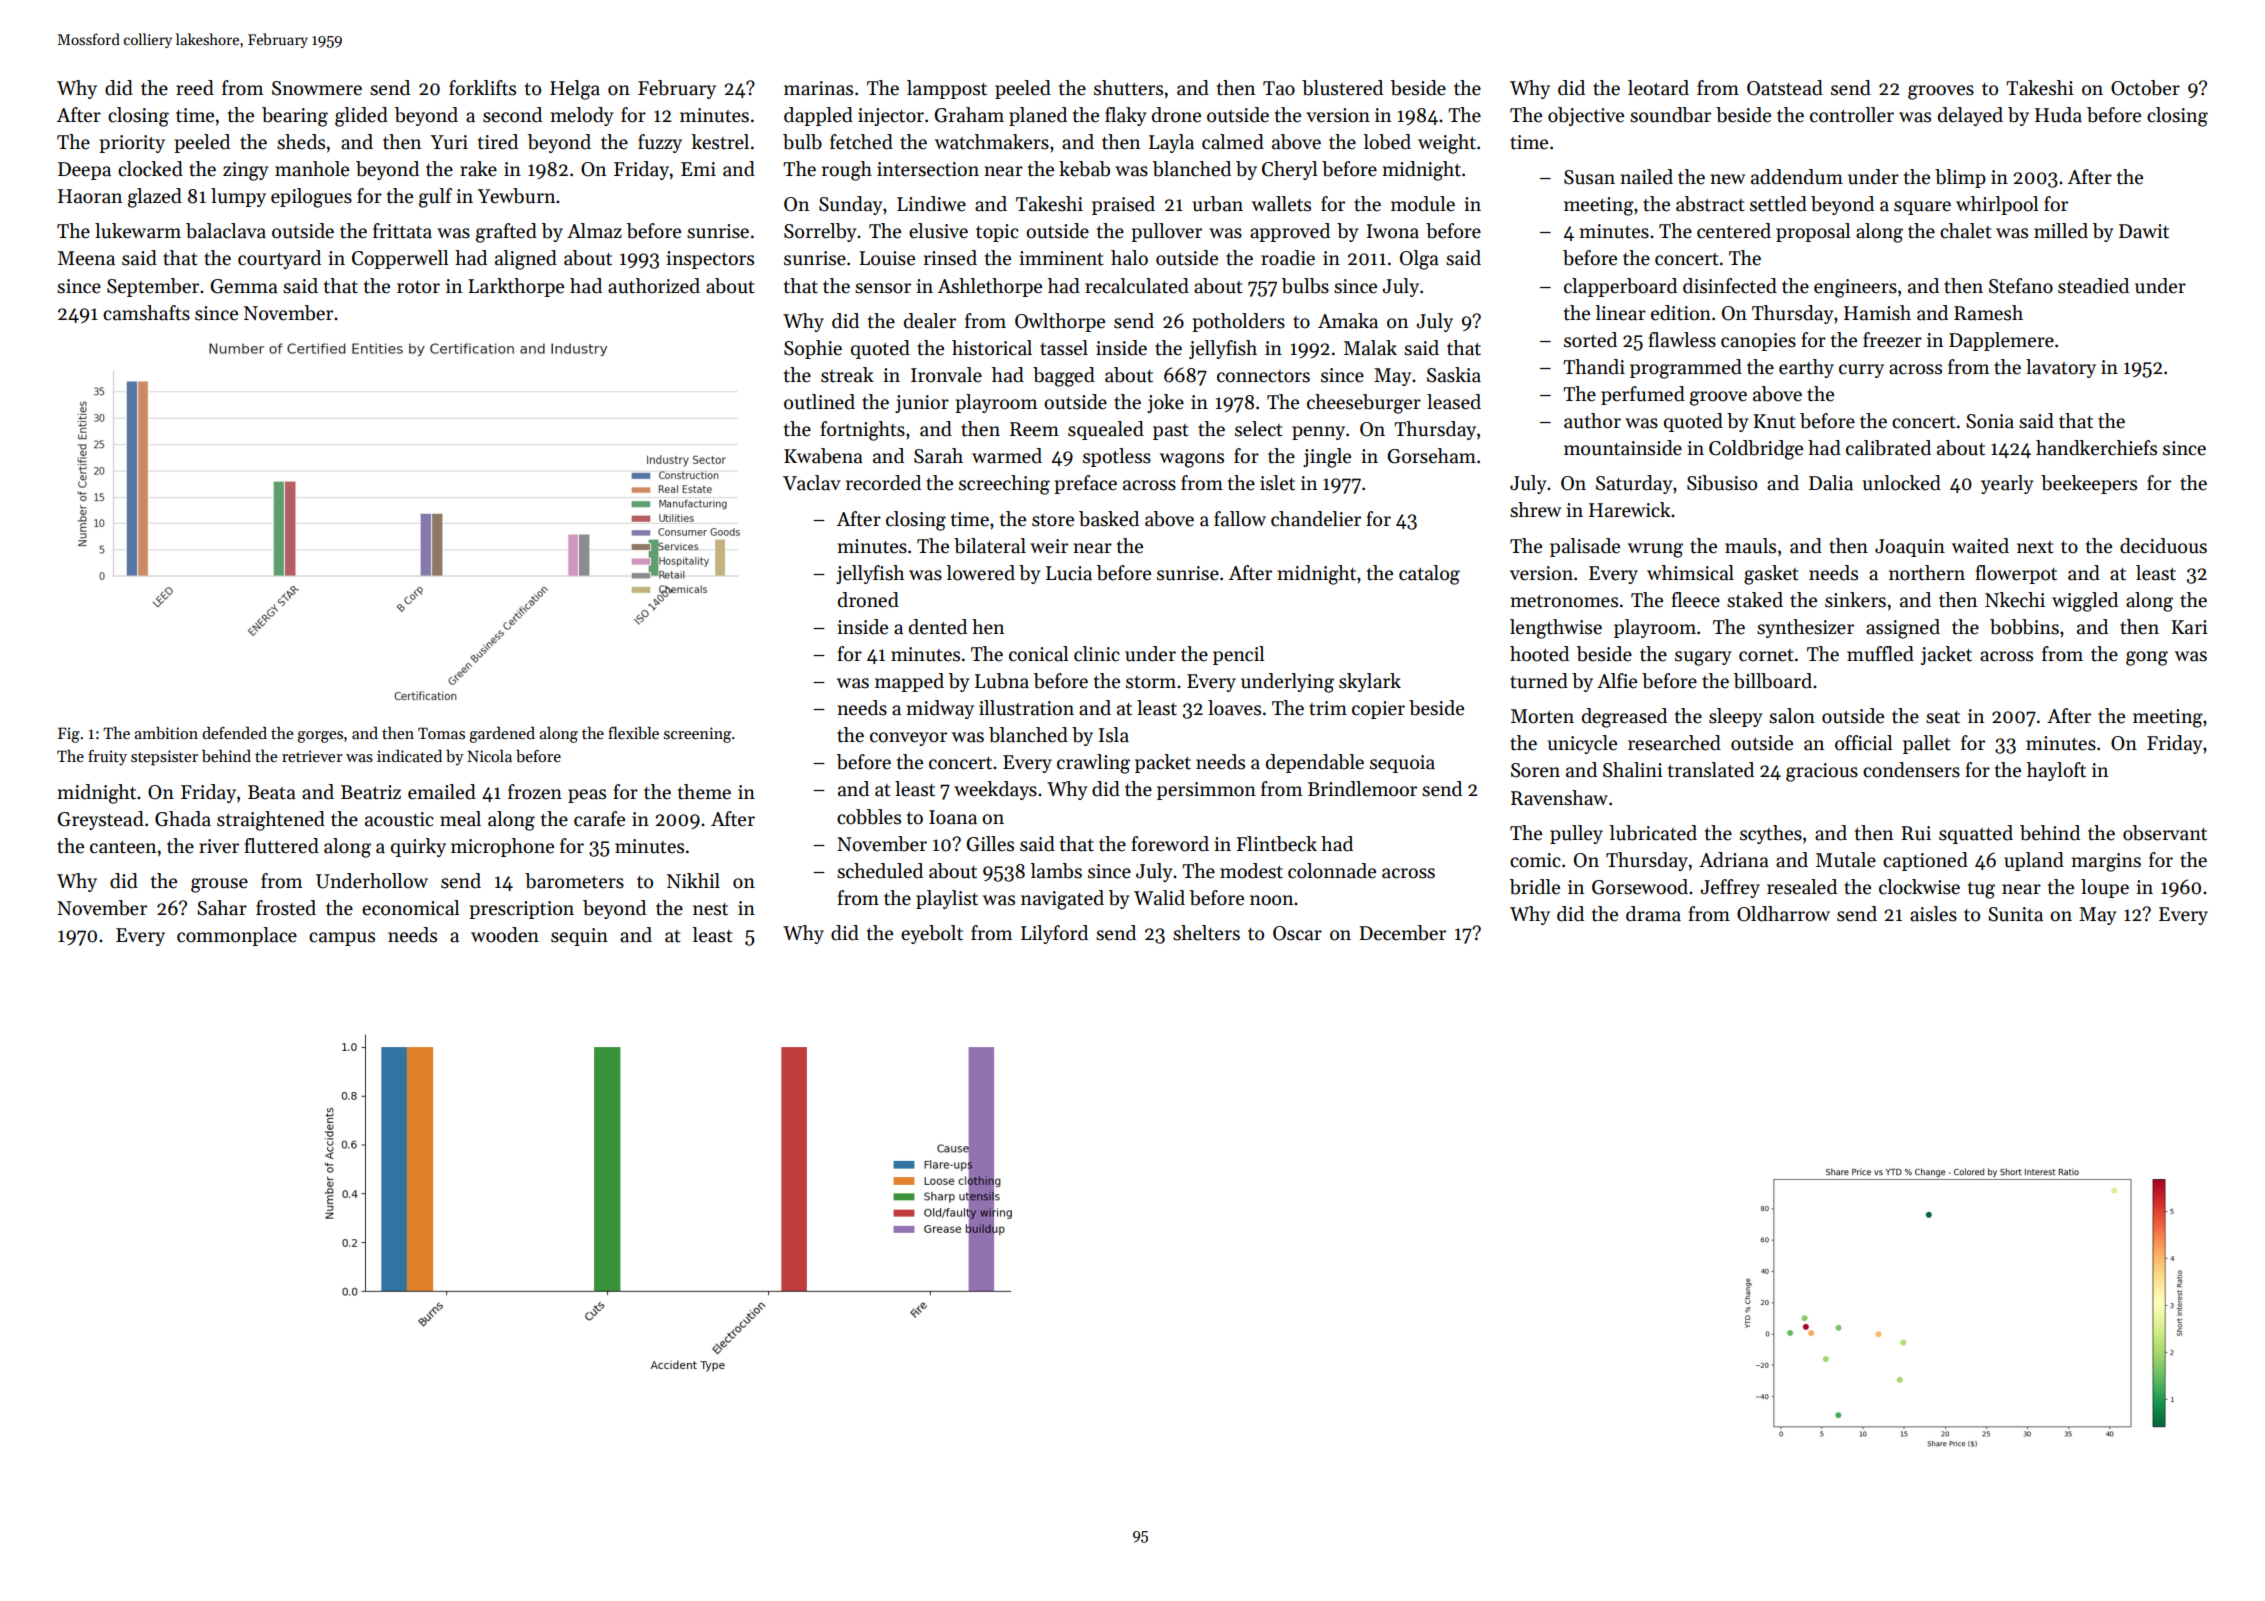  Describe the element at coordinates (237, 936) in the screenshot. I see `commonplace` at that location.
